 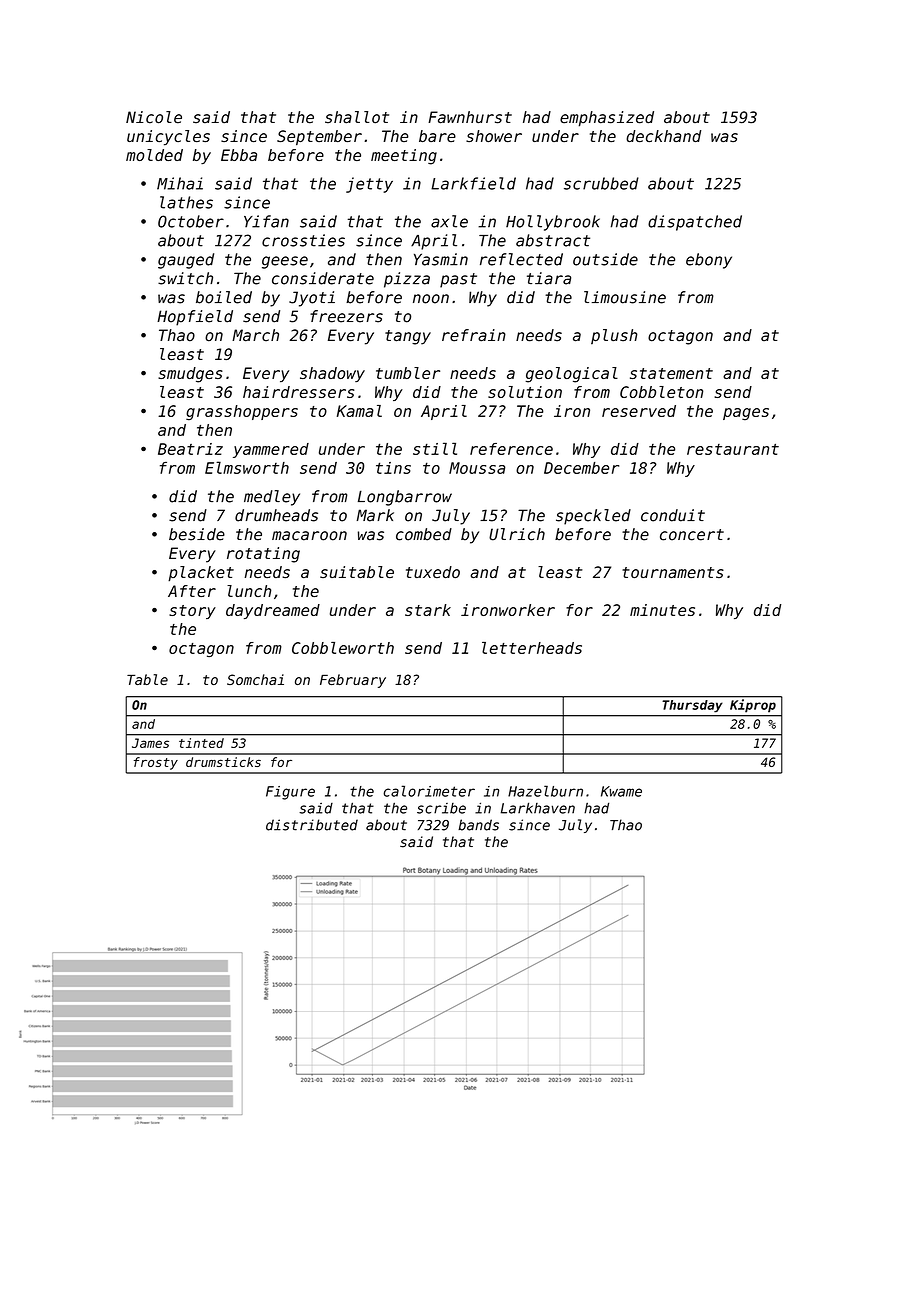 I want to click on deckhand, so click(x=663, y=136).
